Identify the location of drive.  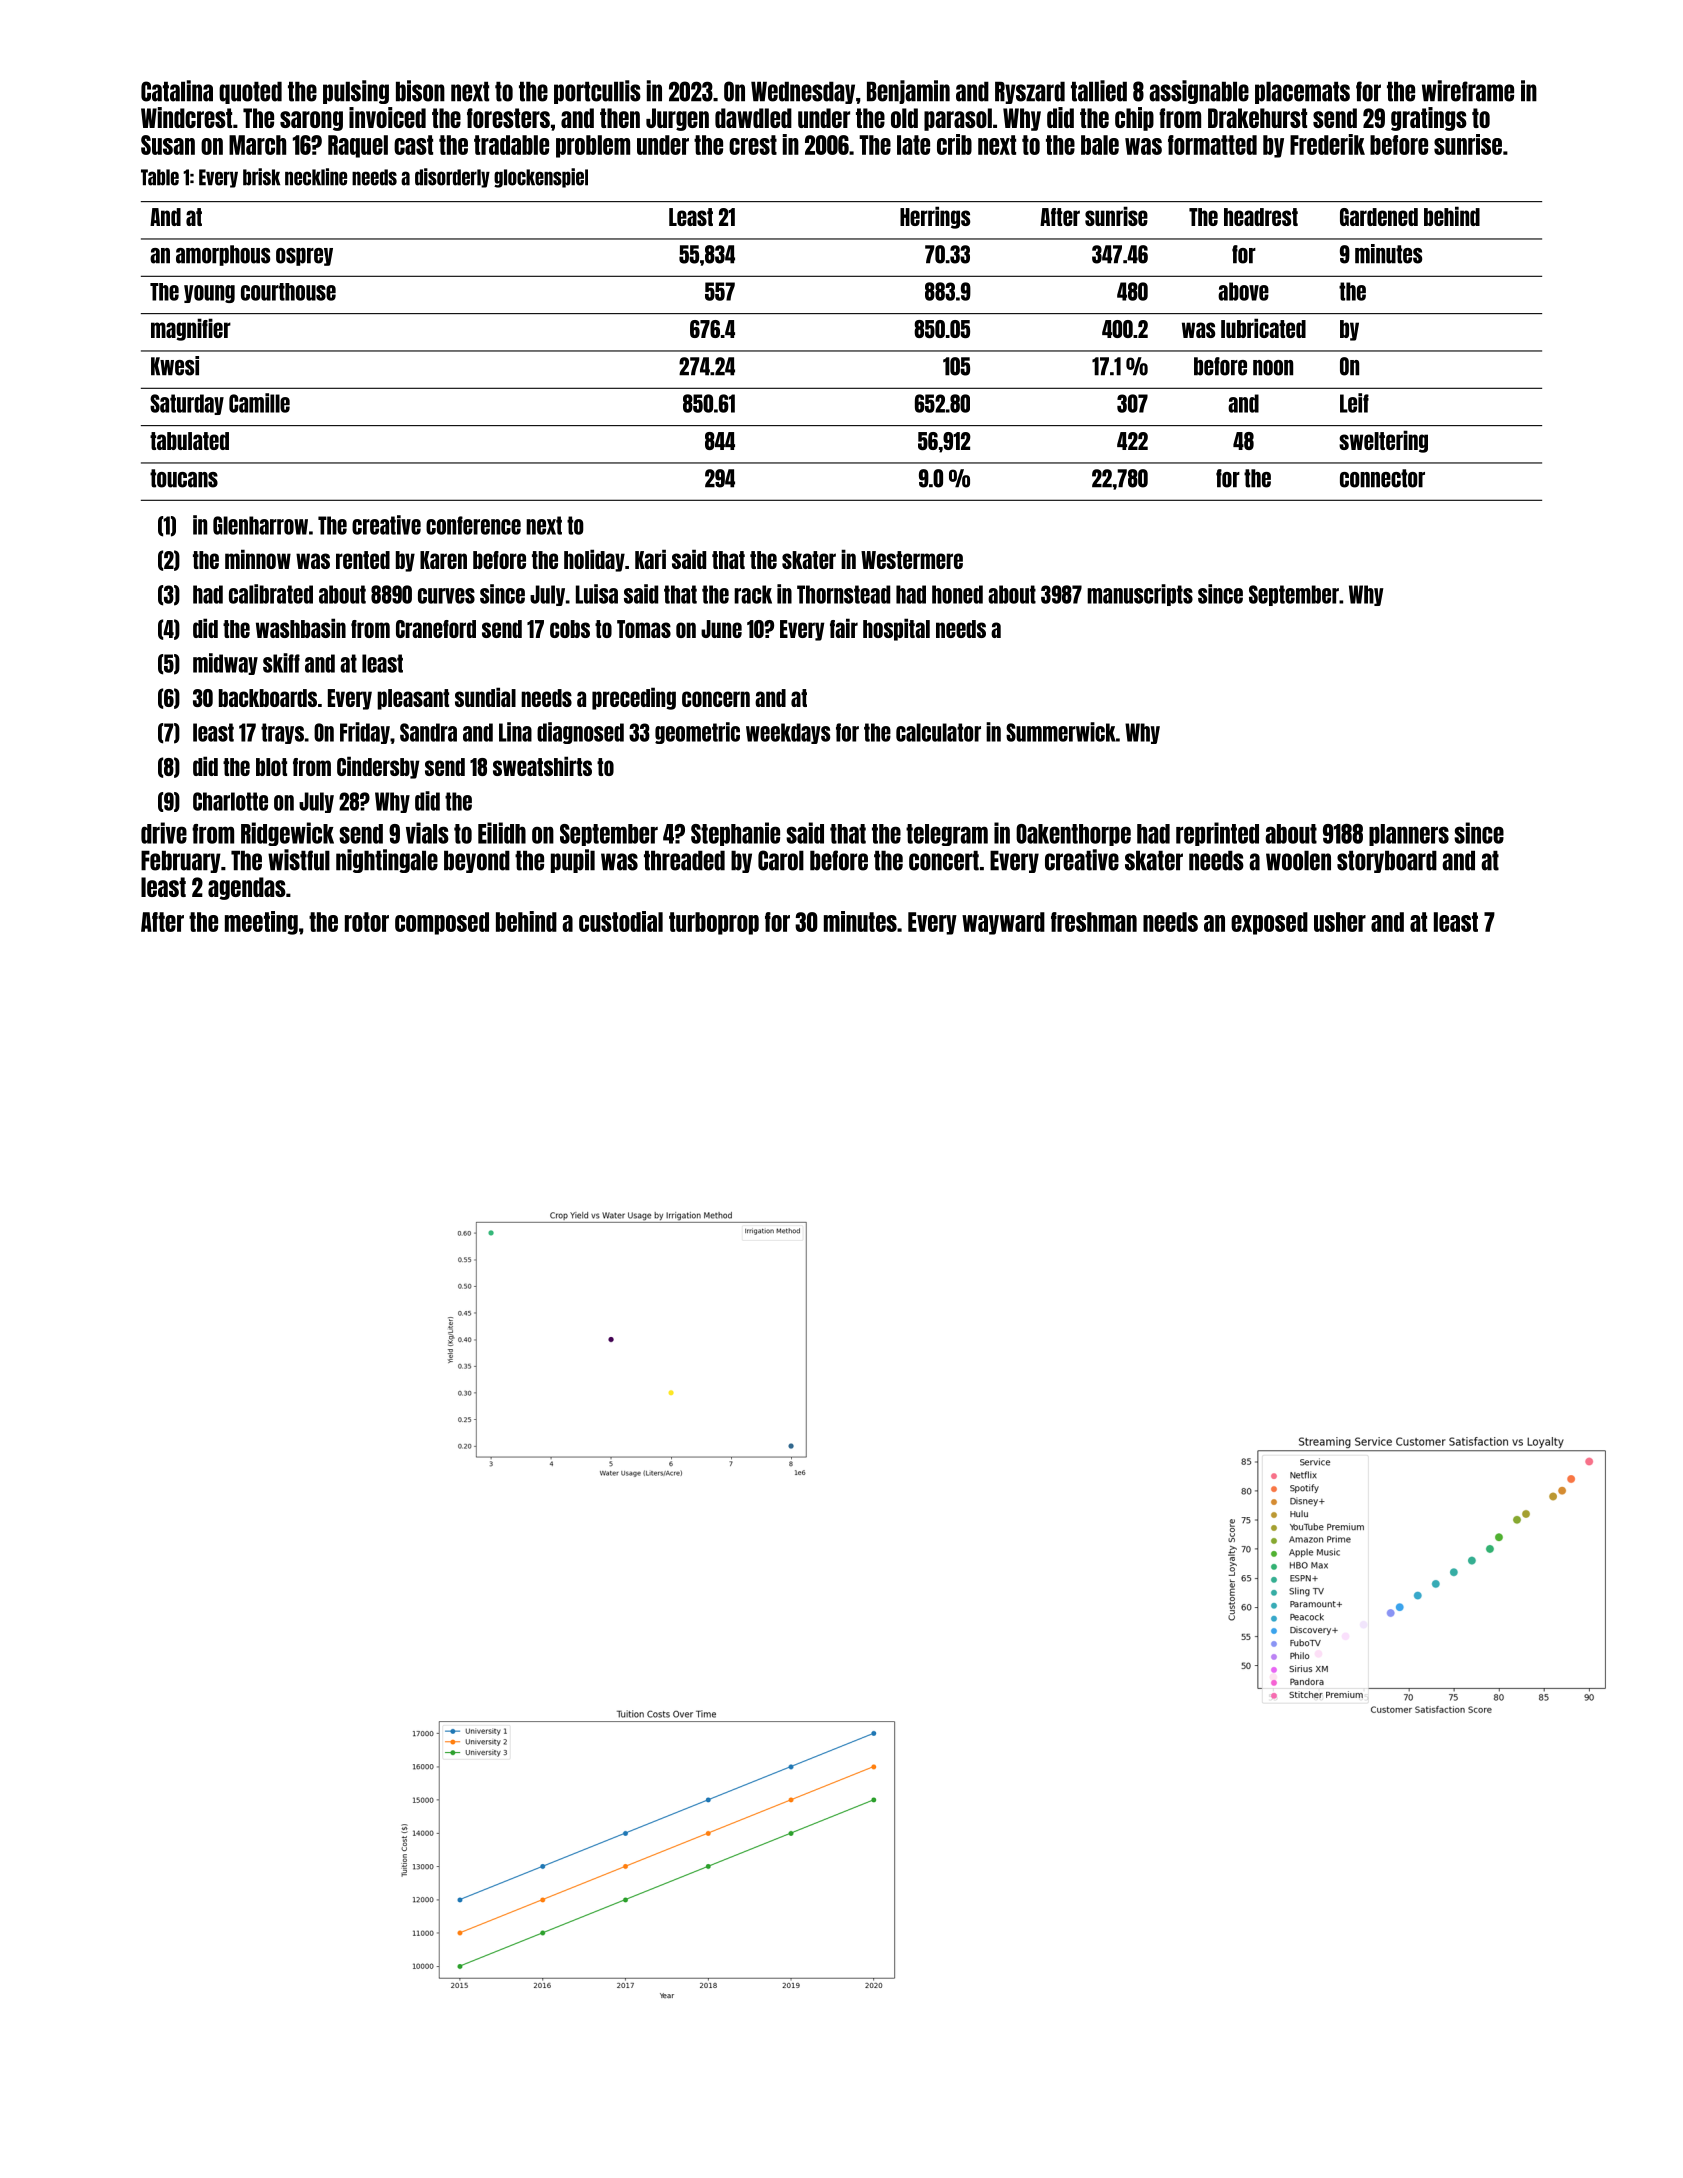
(164, 833).
